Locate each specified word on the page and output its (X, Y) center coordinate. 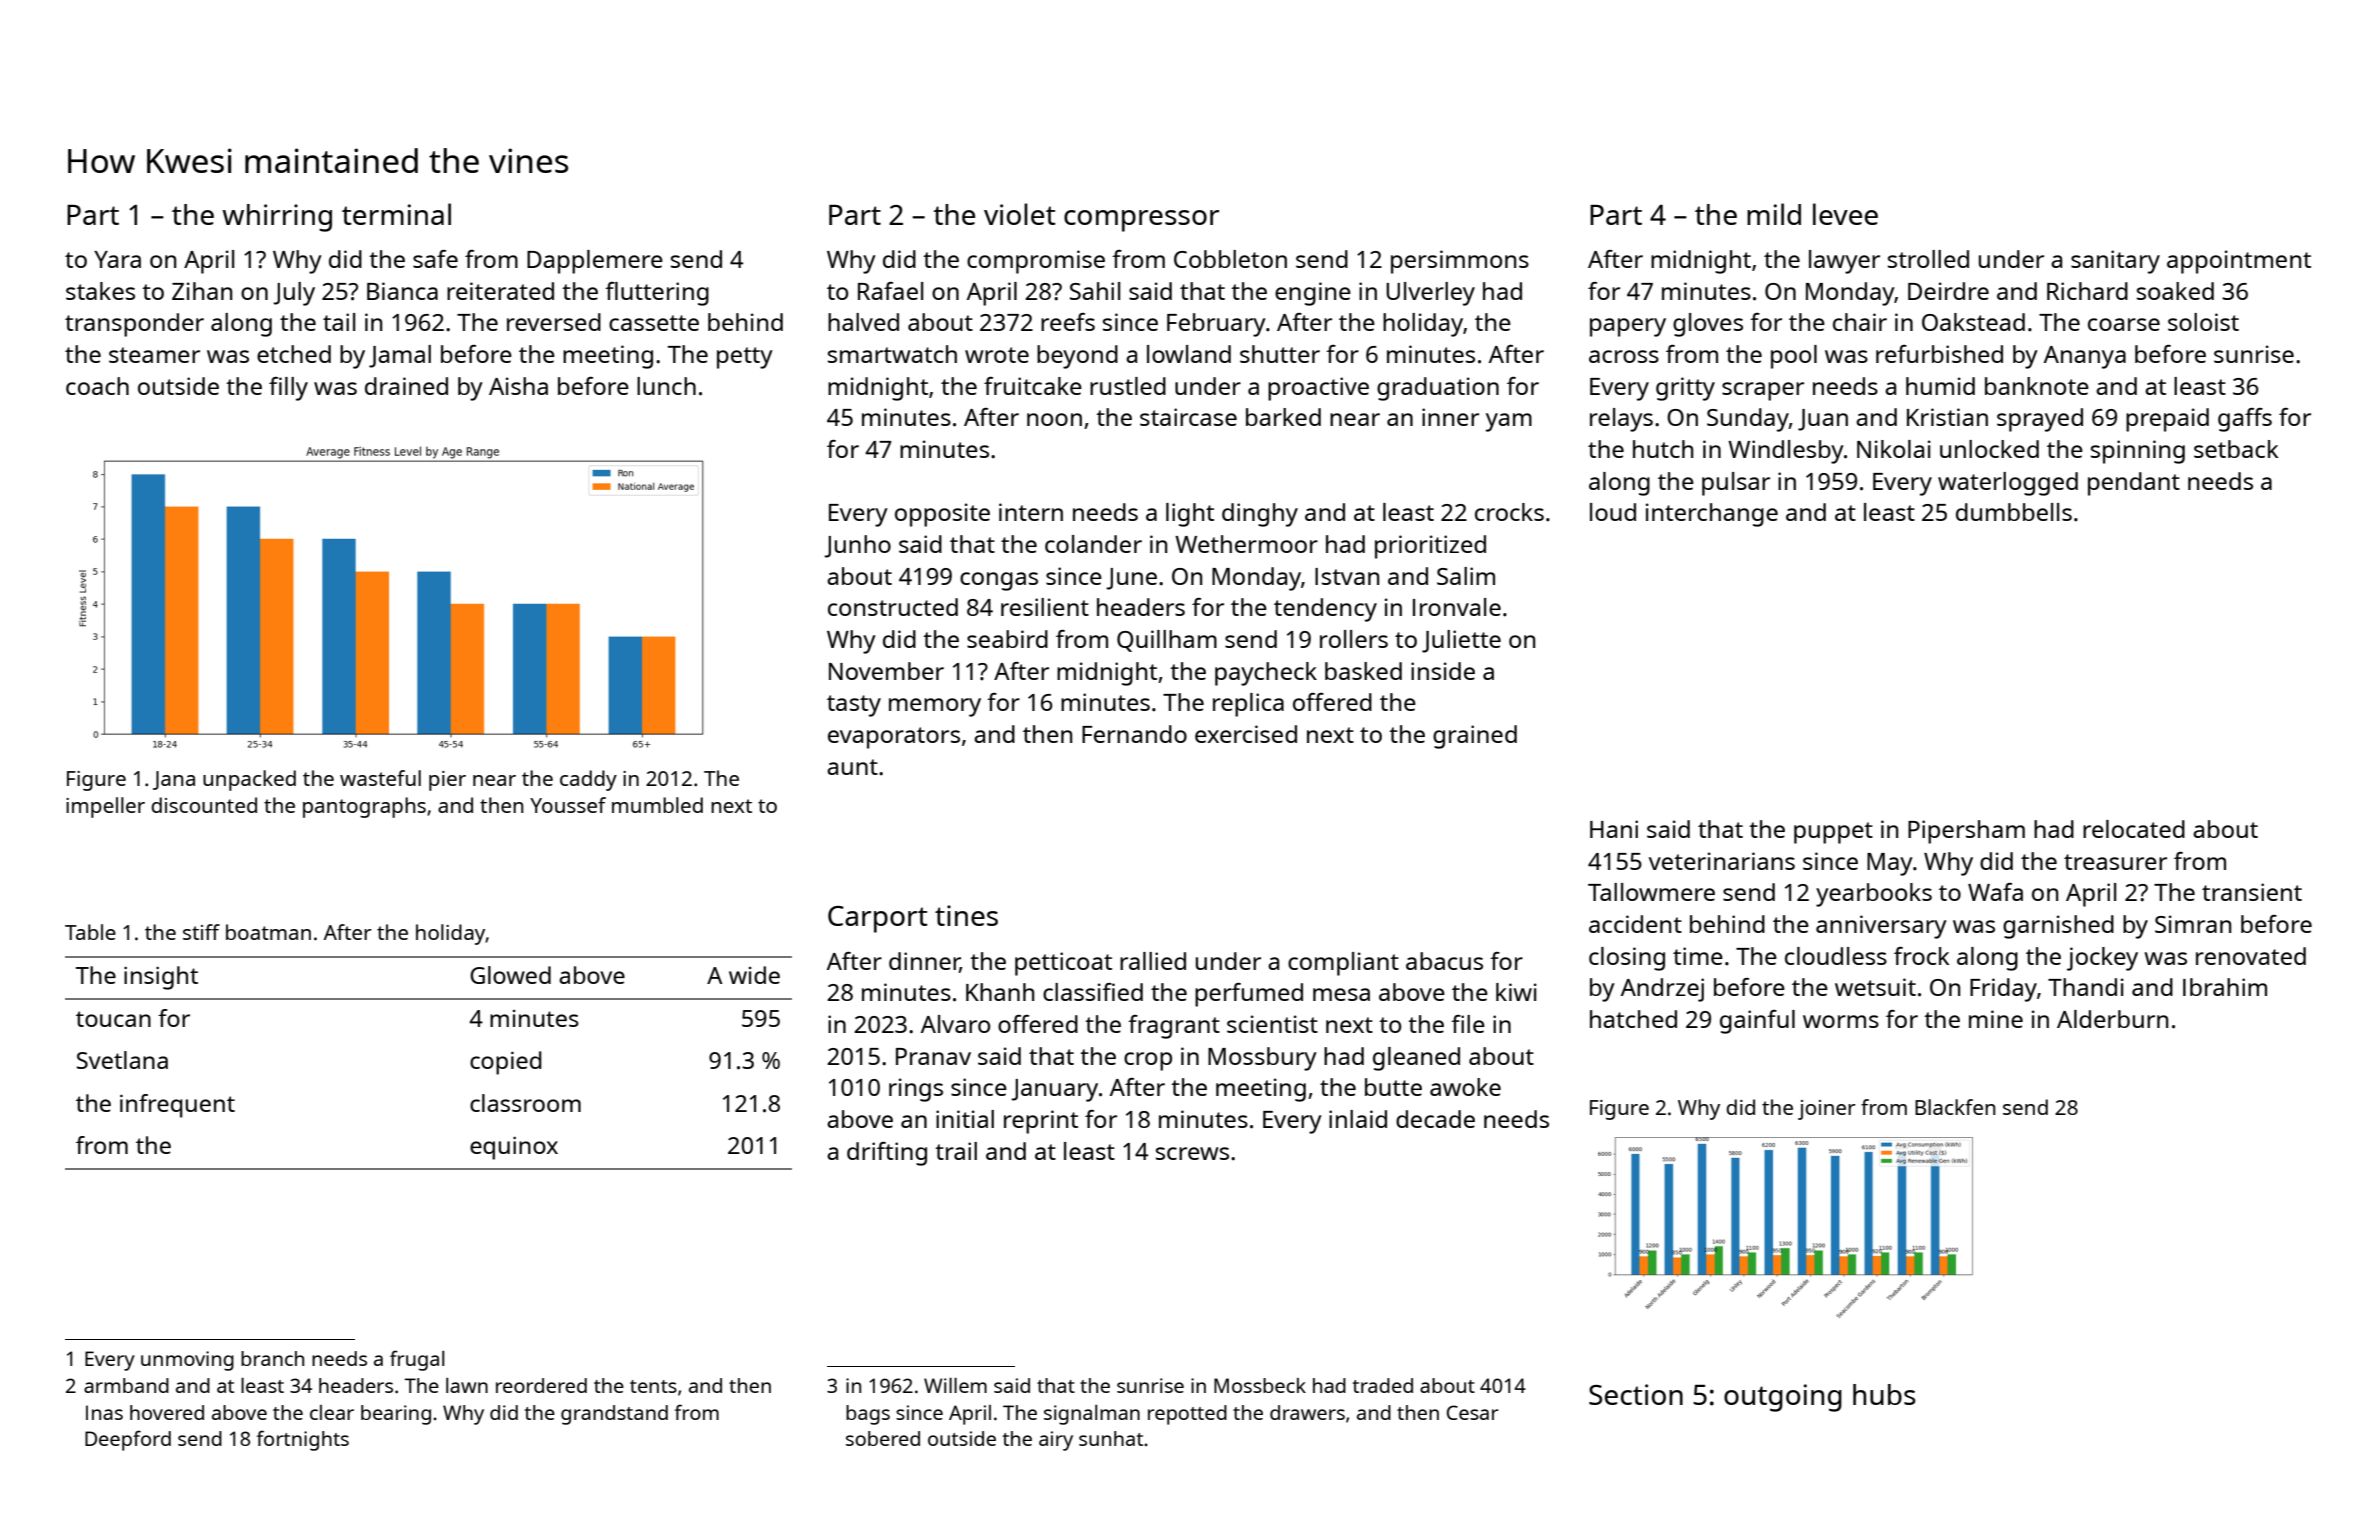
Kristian (1947, 417)
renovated (2251, 956)
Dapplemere (595, 262)
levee (1845, 214)
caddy (588, 780)
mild (1774, 214)
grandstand (614, 1415)
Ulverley (1430, 294)
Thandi (2086, 987)
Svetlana (122, 1060)
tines (966, 915)
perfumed (1249, 995)
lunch (666, 386)
